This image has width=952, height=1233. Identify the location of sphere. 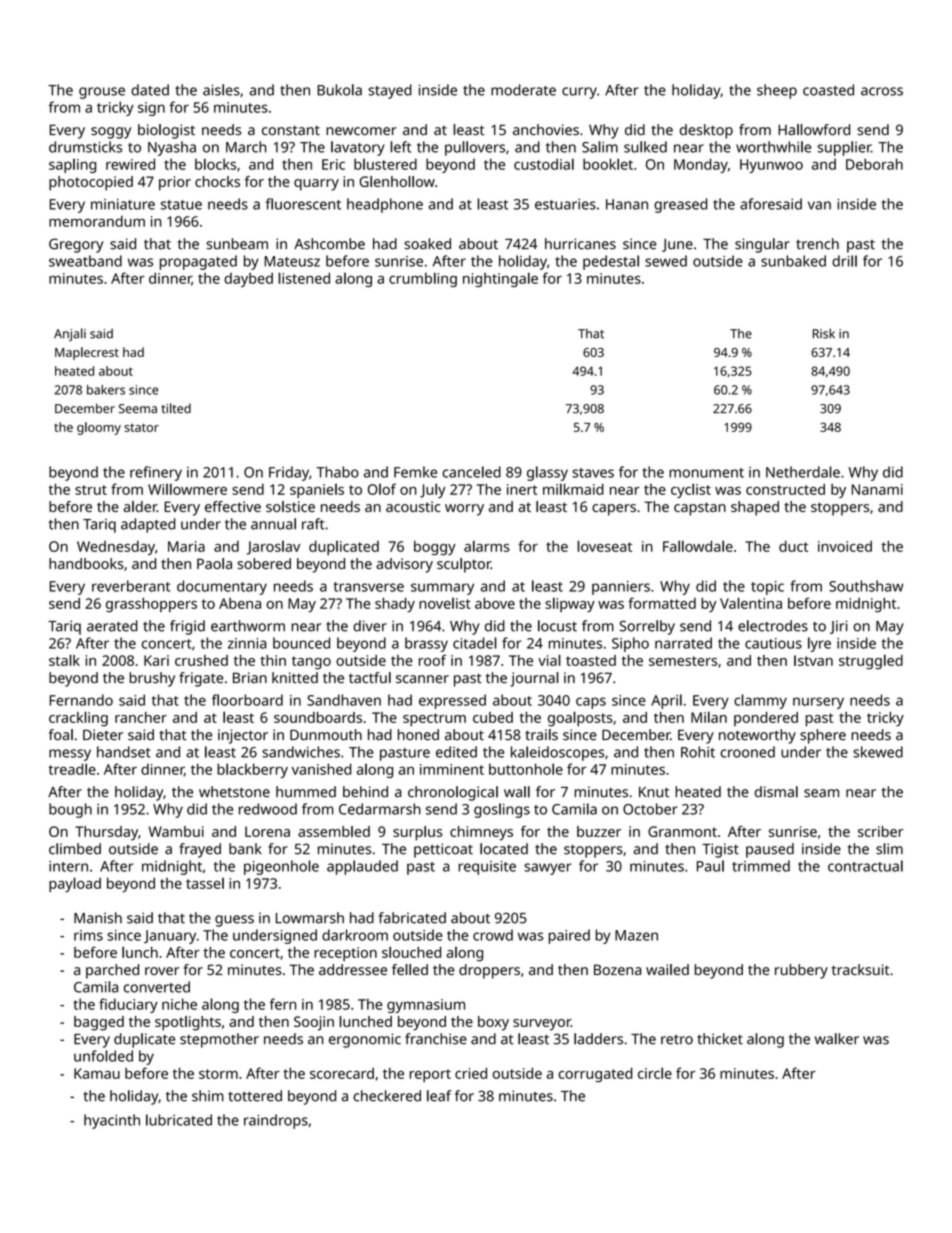
(823, 736).
